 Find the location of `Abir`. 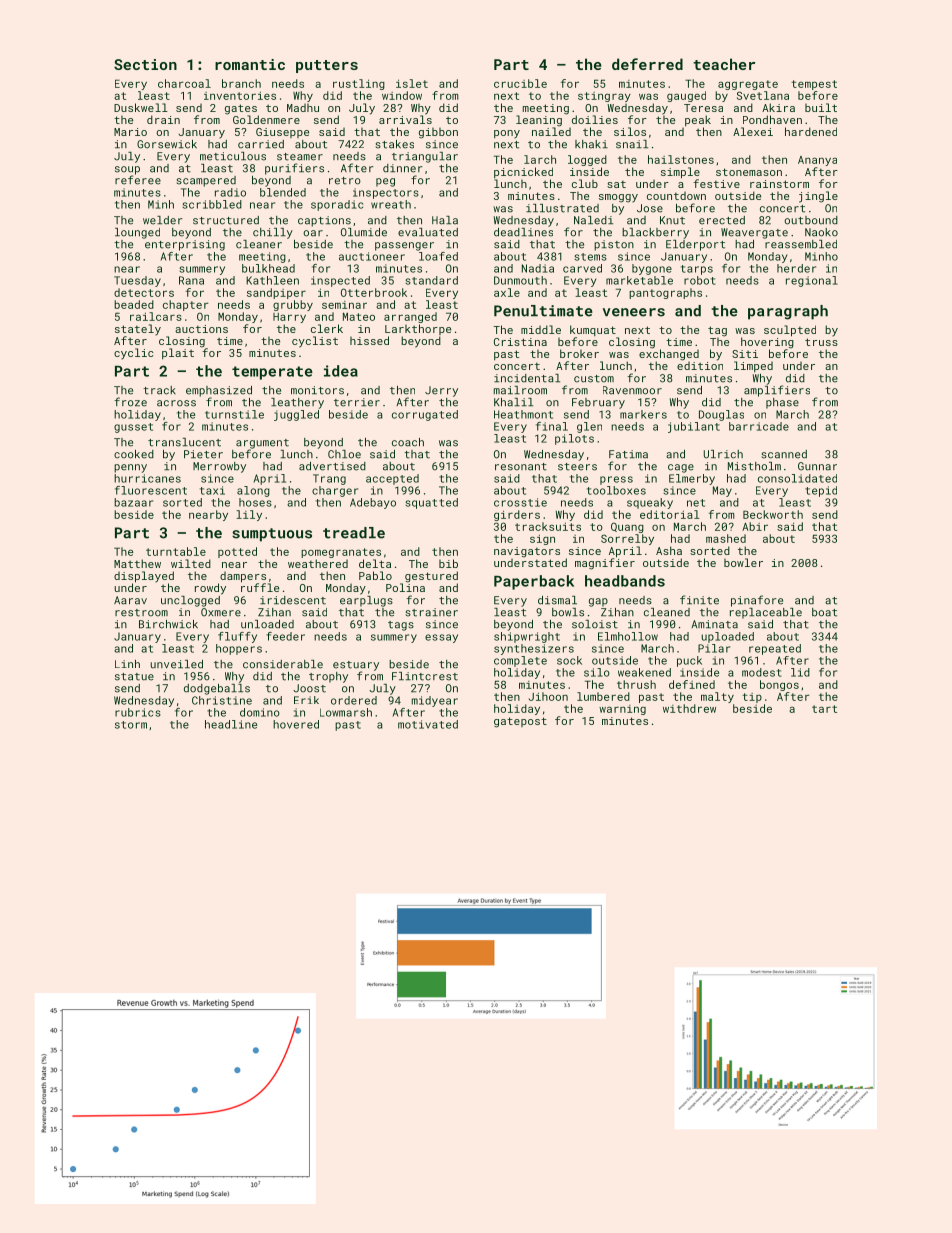

Abir is located at coordinates (755, 526).
